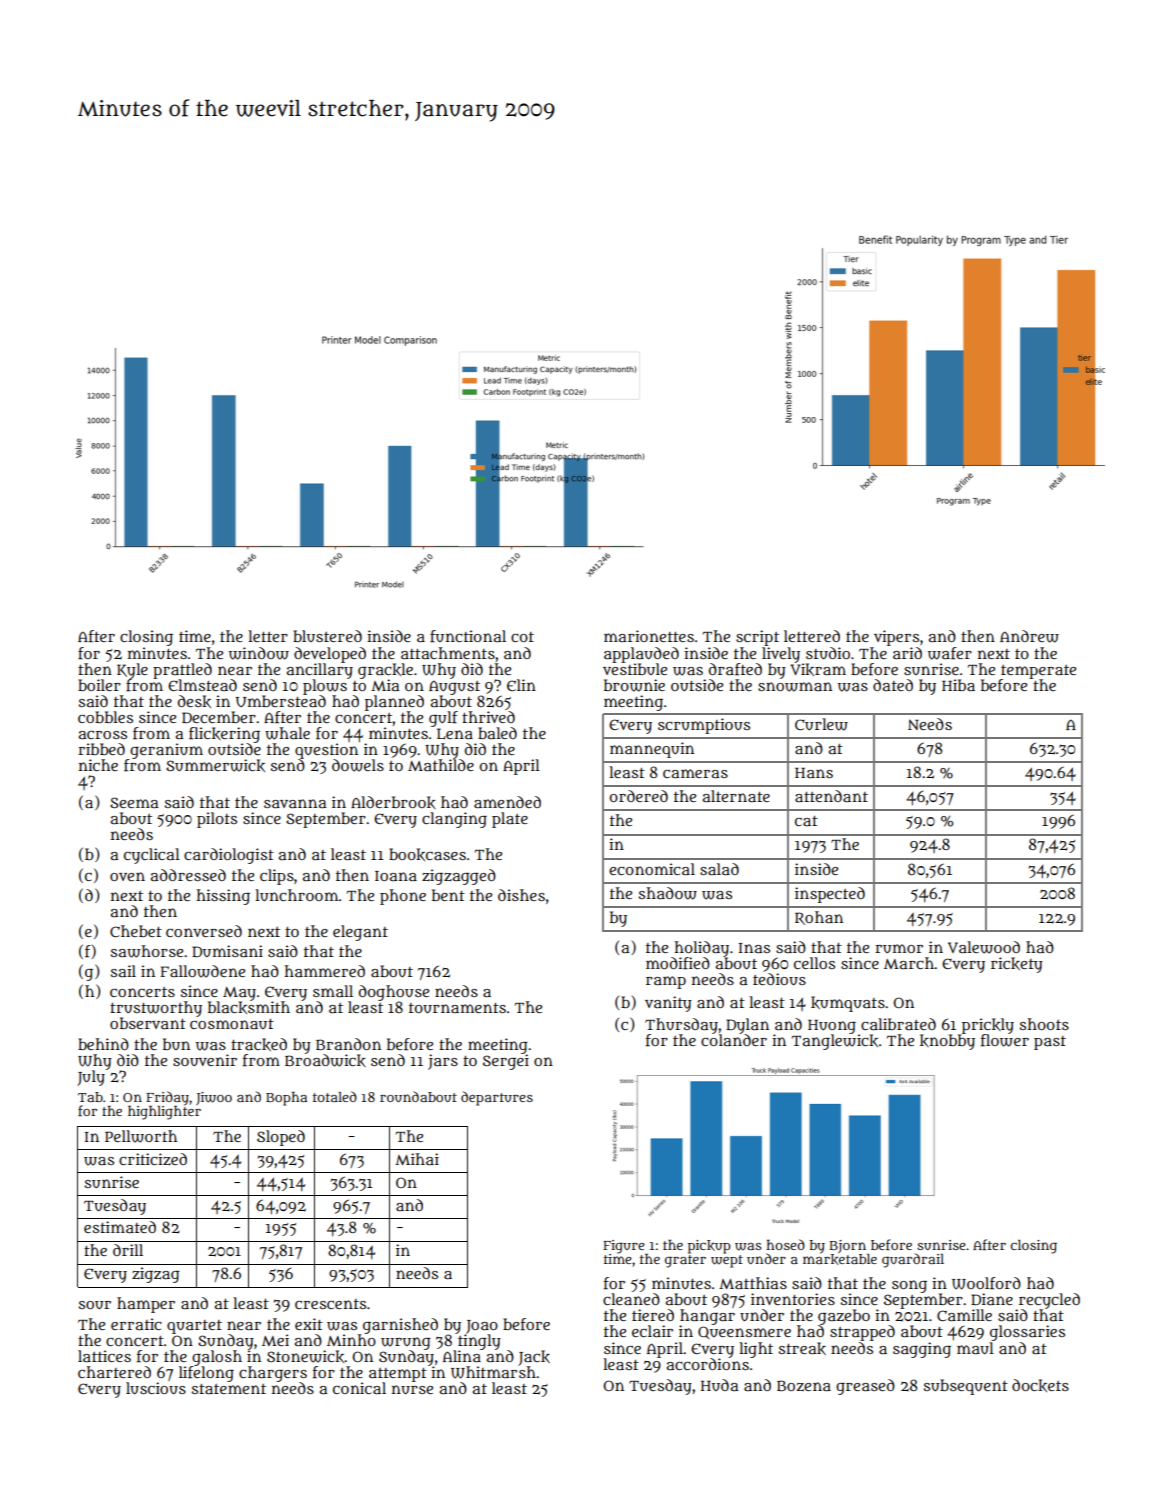  I want to click on lattices, so click(104, 1356).
